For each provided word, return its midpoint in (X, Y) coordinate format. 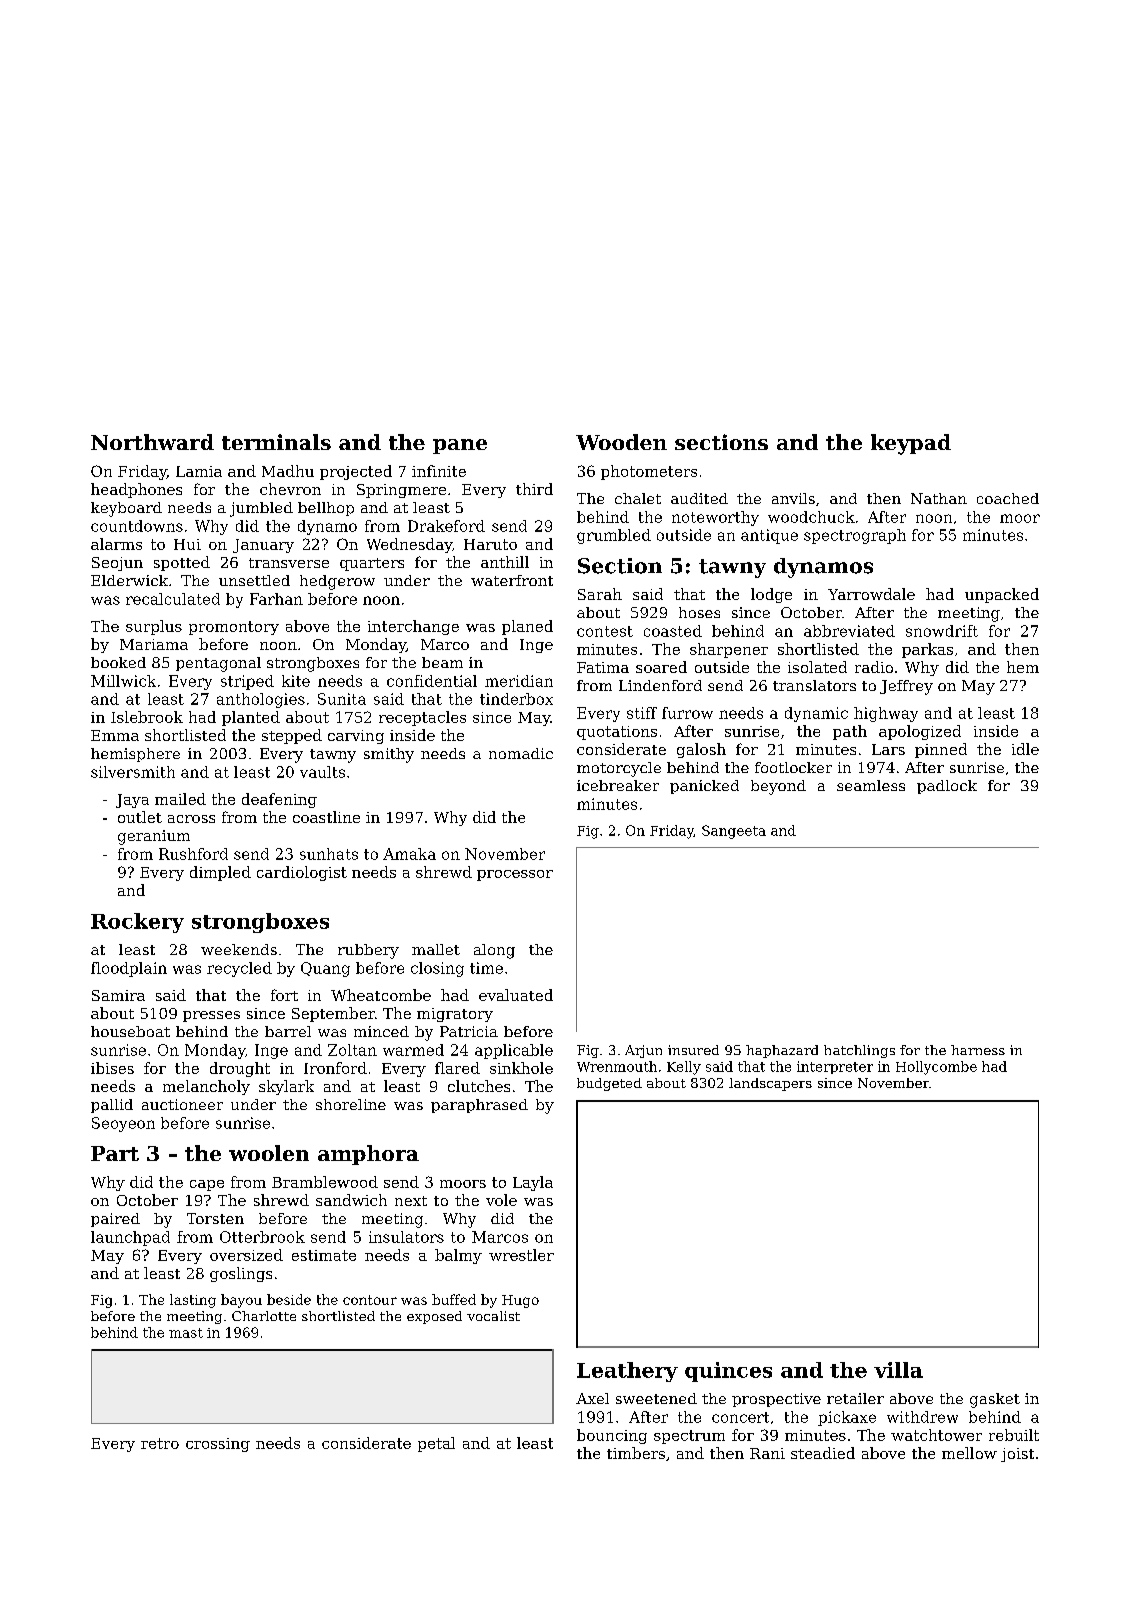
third (534, 489)
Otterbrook (262, 1237)
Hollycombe (936, 1068)
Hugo (520, 1301)
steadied (823, 1453)
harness (978, 1050)
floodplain (129, 969)
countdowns (137, 526)
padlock (947, 787)
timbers (636, 1453)
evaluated (516, 995)
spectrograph (855, 536)
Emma (115, 735)
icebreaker (618, 785)
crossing (218, 1445)
